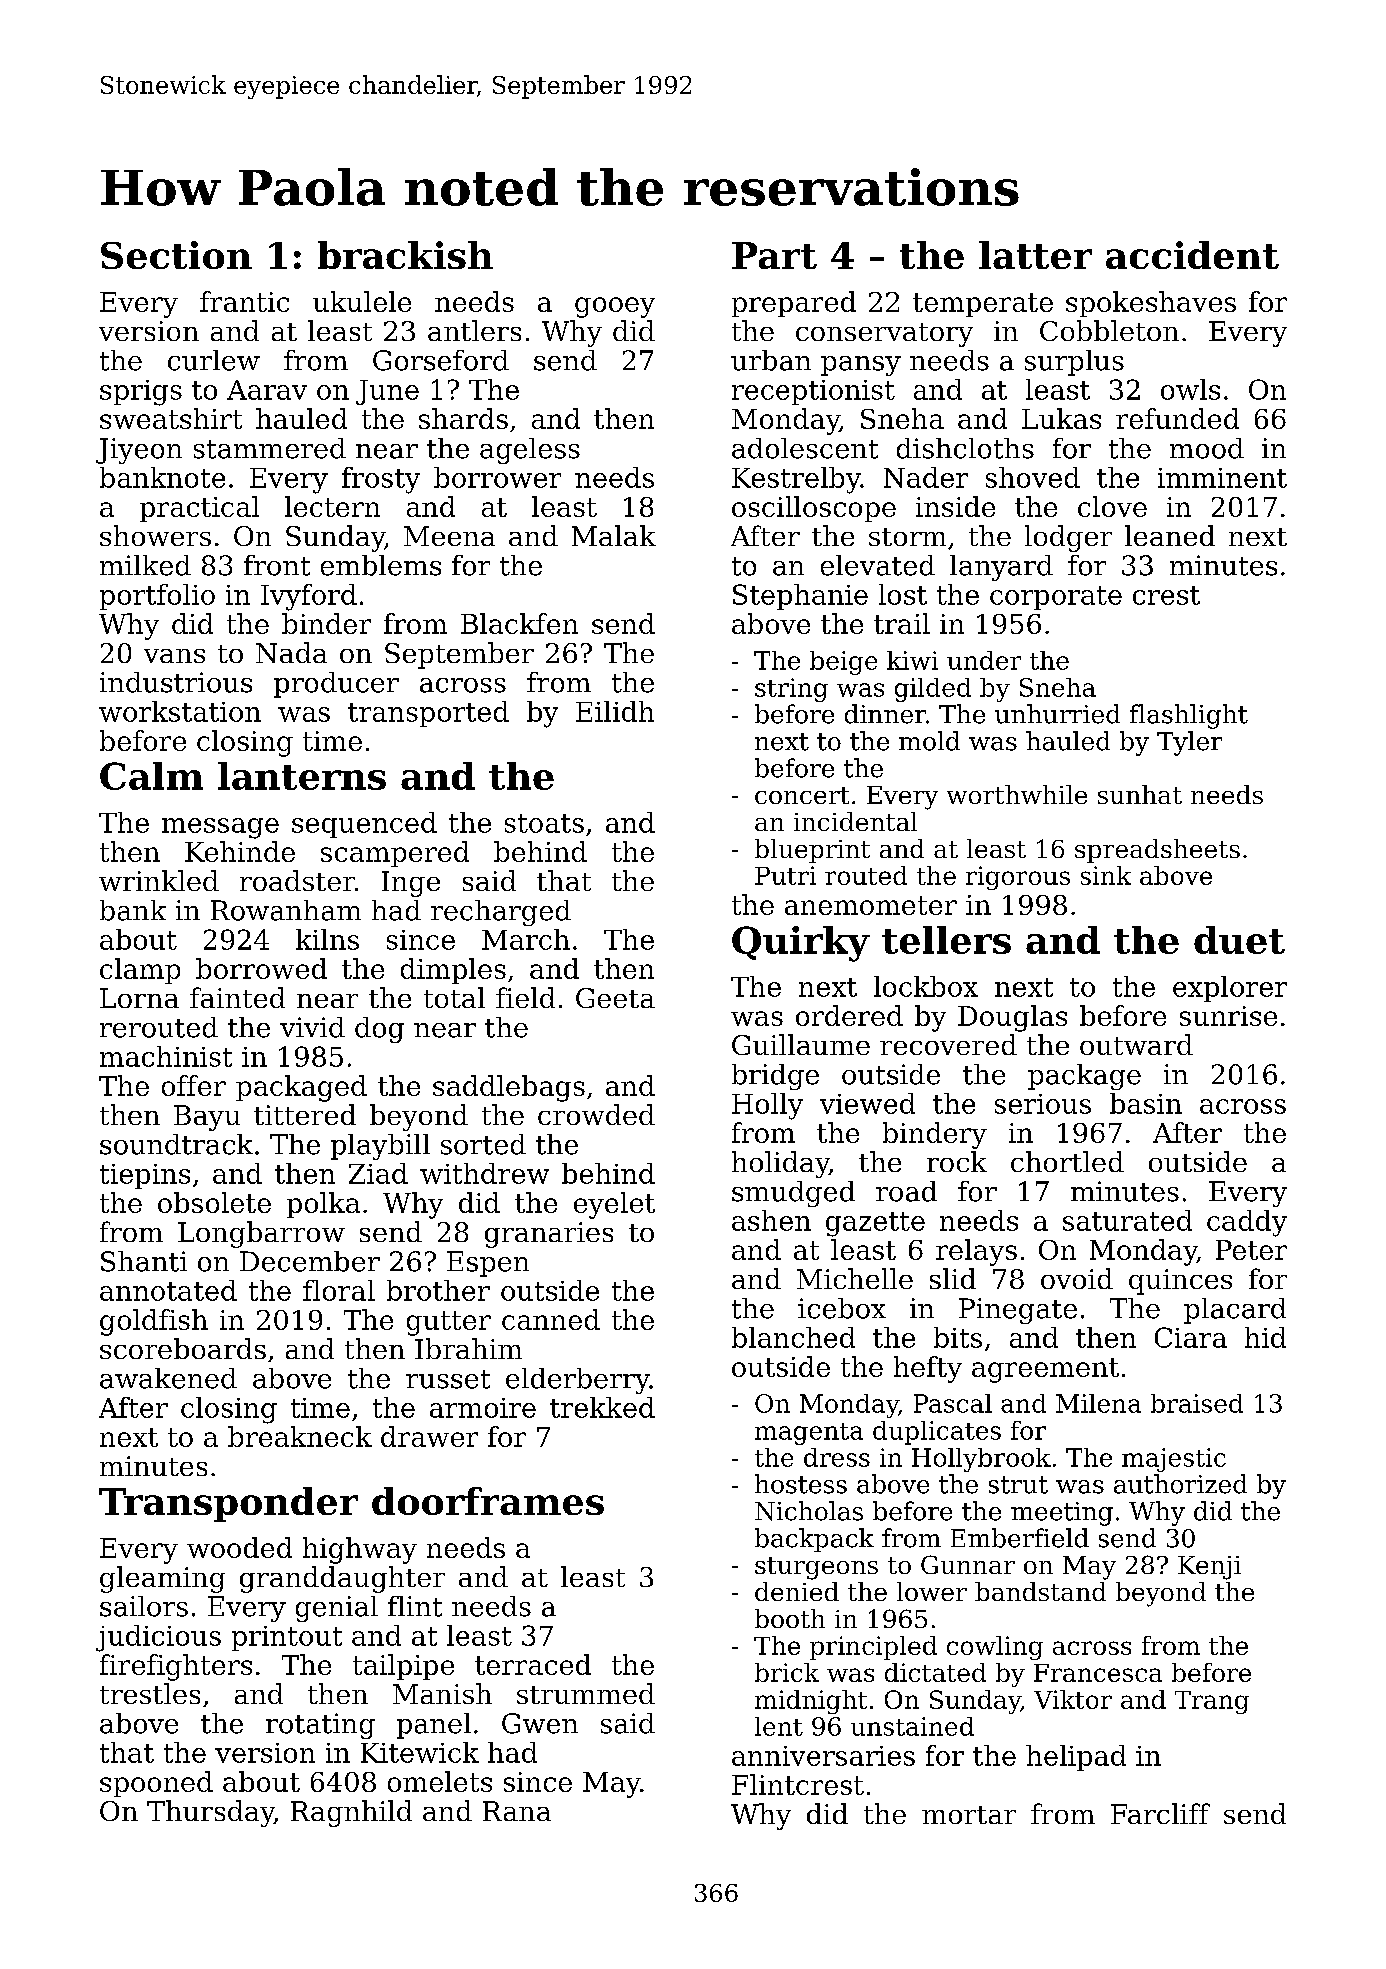 This document has height=1969, width=1386. I want to click on accident, so click(1192, 255).
